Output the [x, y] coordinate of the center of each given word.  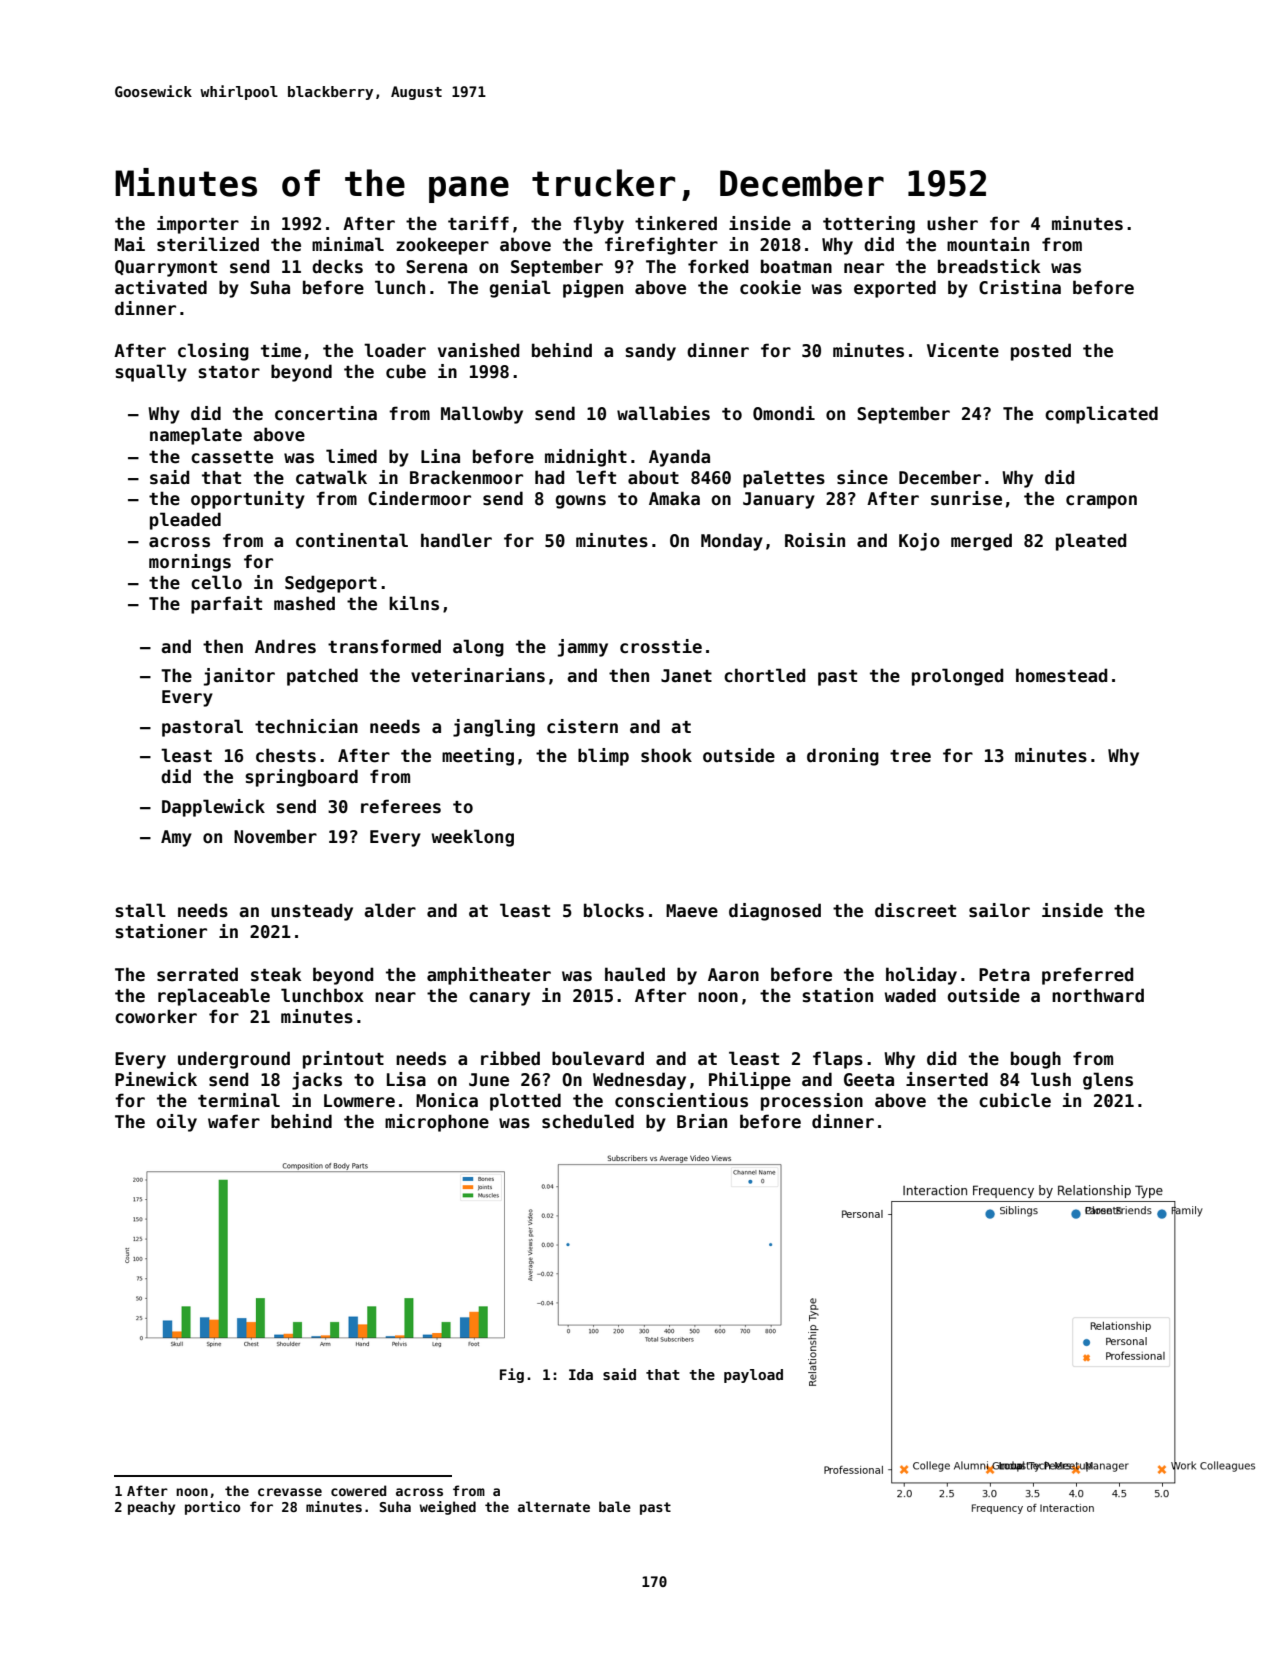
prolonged [957, 677]
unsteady [312, 912]
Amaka [674, 498]
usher [952, 223]
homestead [1061, 675]
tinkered [676, 223]
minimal [348, 244]
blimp [603, 757]
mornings [190, 563]
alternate [554, 1506]
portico [212, 1508]
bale [615, 1506]
